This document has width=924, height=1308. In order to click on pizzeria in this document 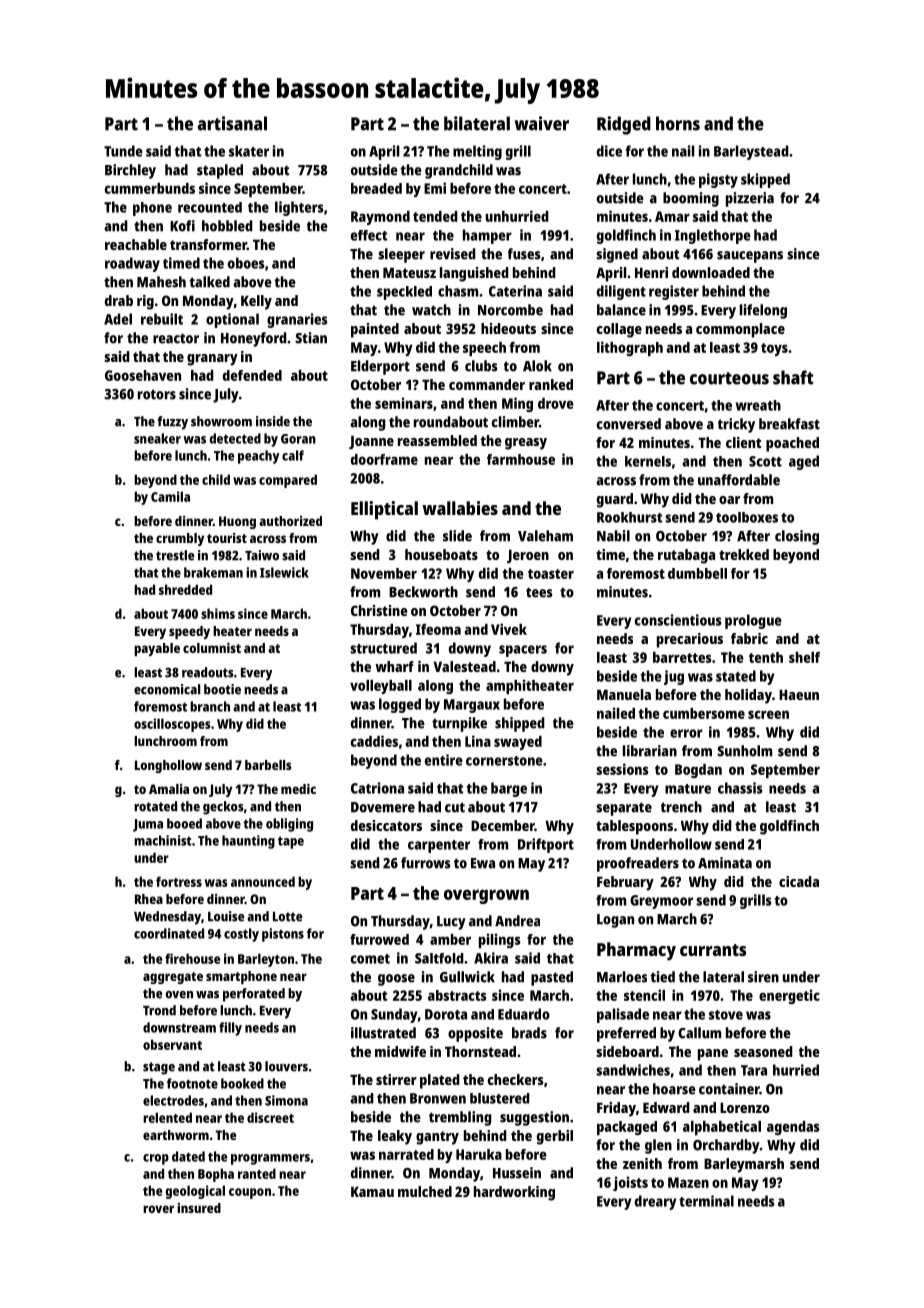, I will do `click(750, 199)`.
